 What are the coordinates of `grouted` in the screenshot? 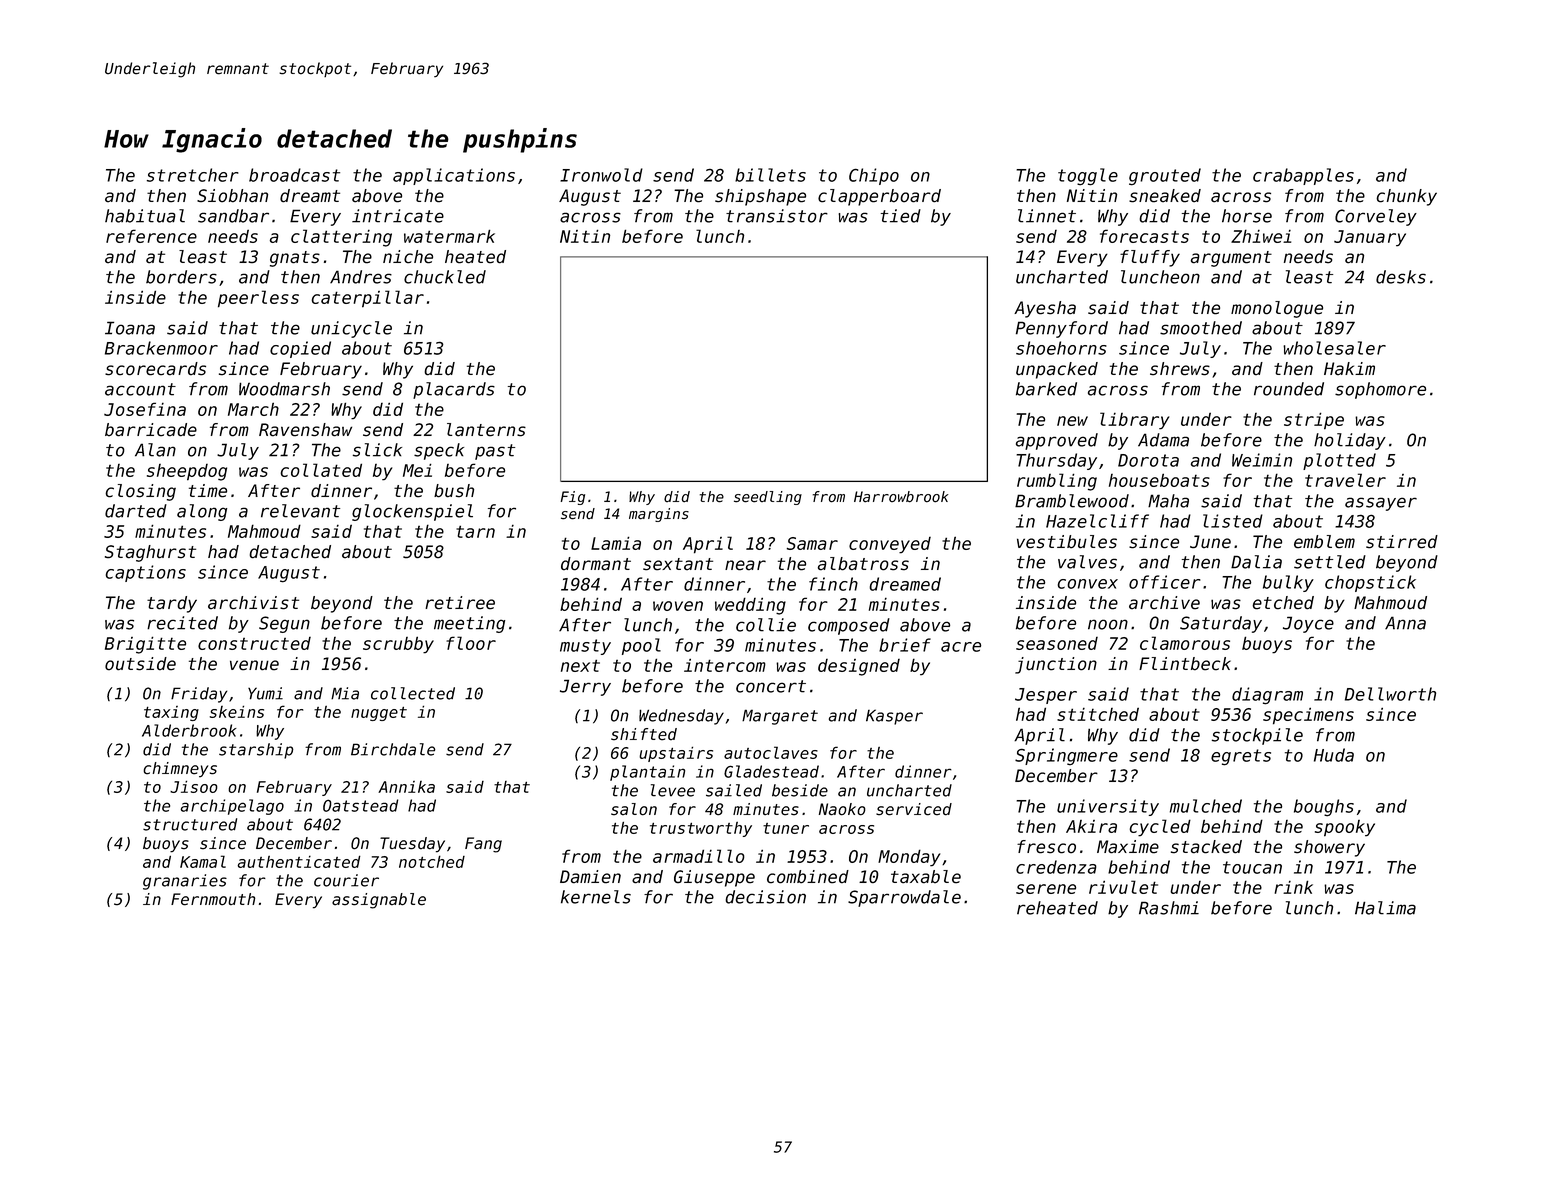 It's located at (1165, 177).
